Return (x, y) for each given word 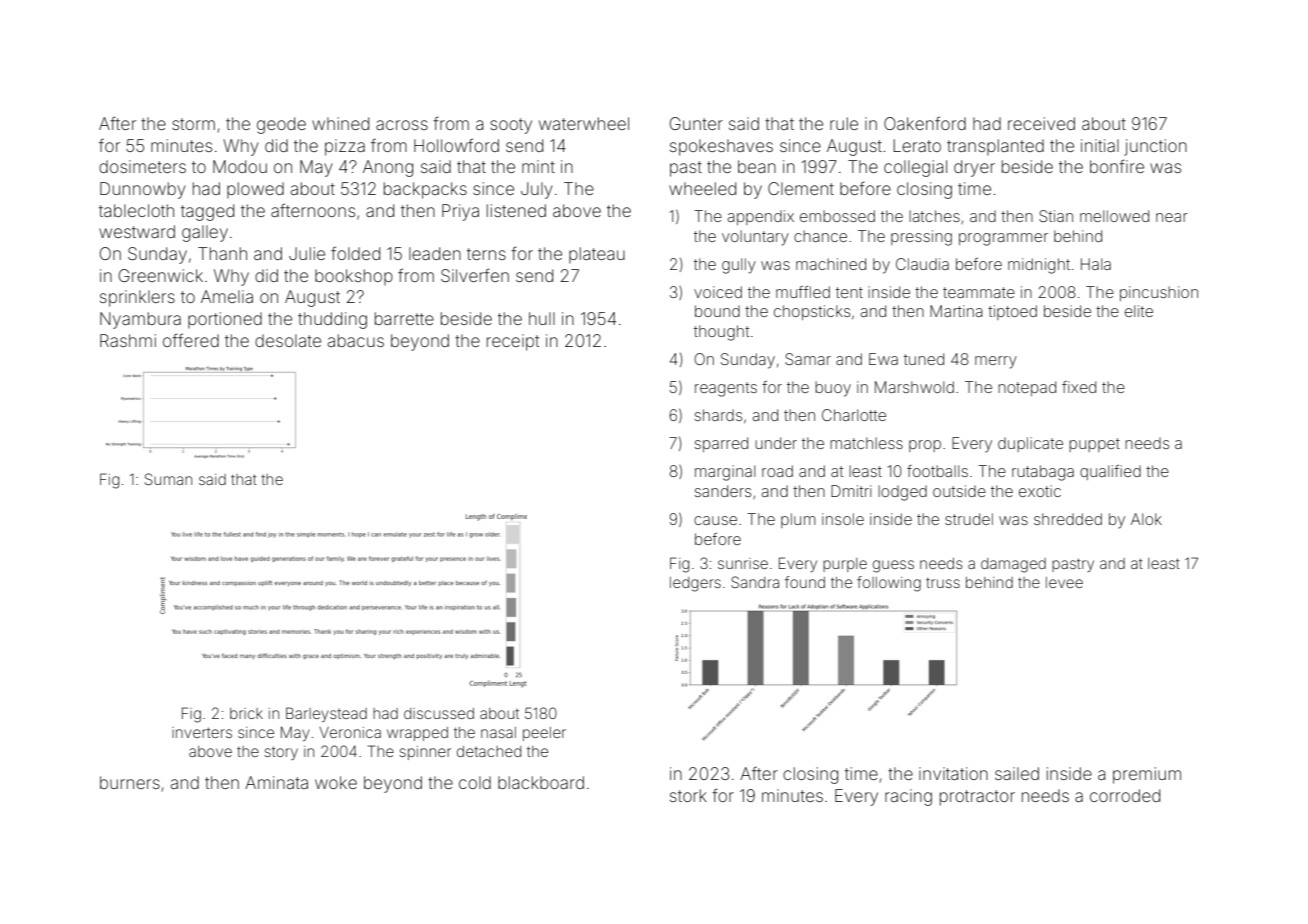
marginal (725, 473)
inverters (202, 732)
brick (246, 713)
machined (831, 264)
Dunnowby (143, 190)
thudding (332, 320)
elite (1139, 311)
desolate (288, 340)
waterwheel (584, 123)
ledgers (695, 584)
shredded (1068, 519)
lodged (902, 493)
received (1041, 123)
